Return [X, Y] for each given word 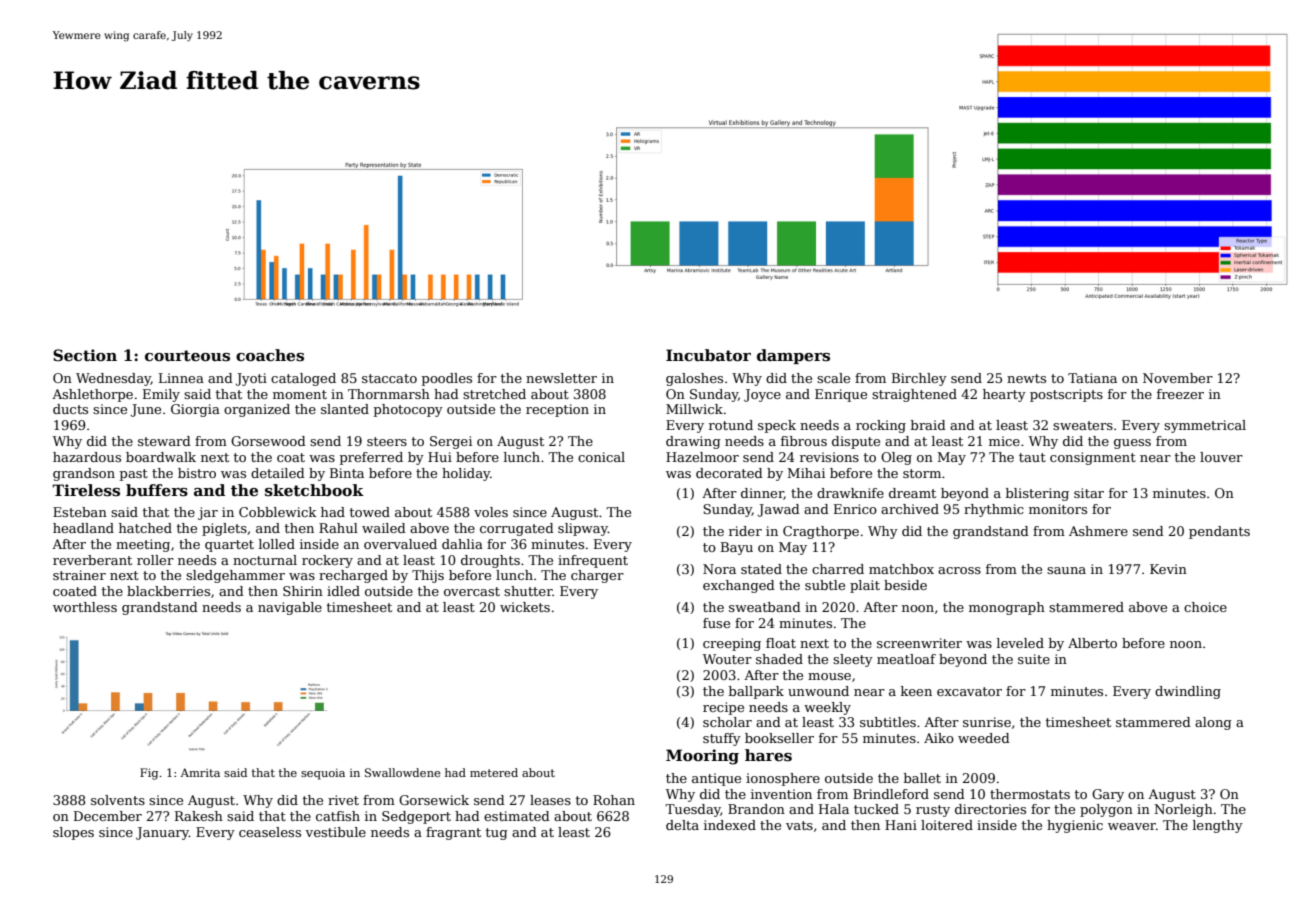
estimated [517, 816]
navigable [290, 608]
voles [491, 512]
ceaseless [270, 832]
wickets [525, 607]
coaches [270, 355]
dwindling [1188, 692]
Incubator [708, 355]
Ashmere [1098, 531]
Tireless [86, 490]
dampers [793, 356]
